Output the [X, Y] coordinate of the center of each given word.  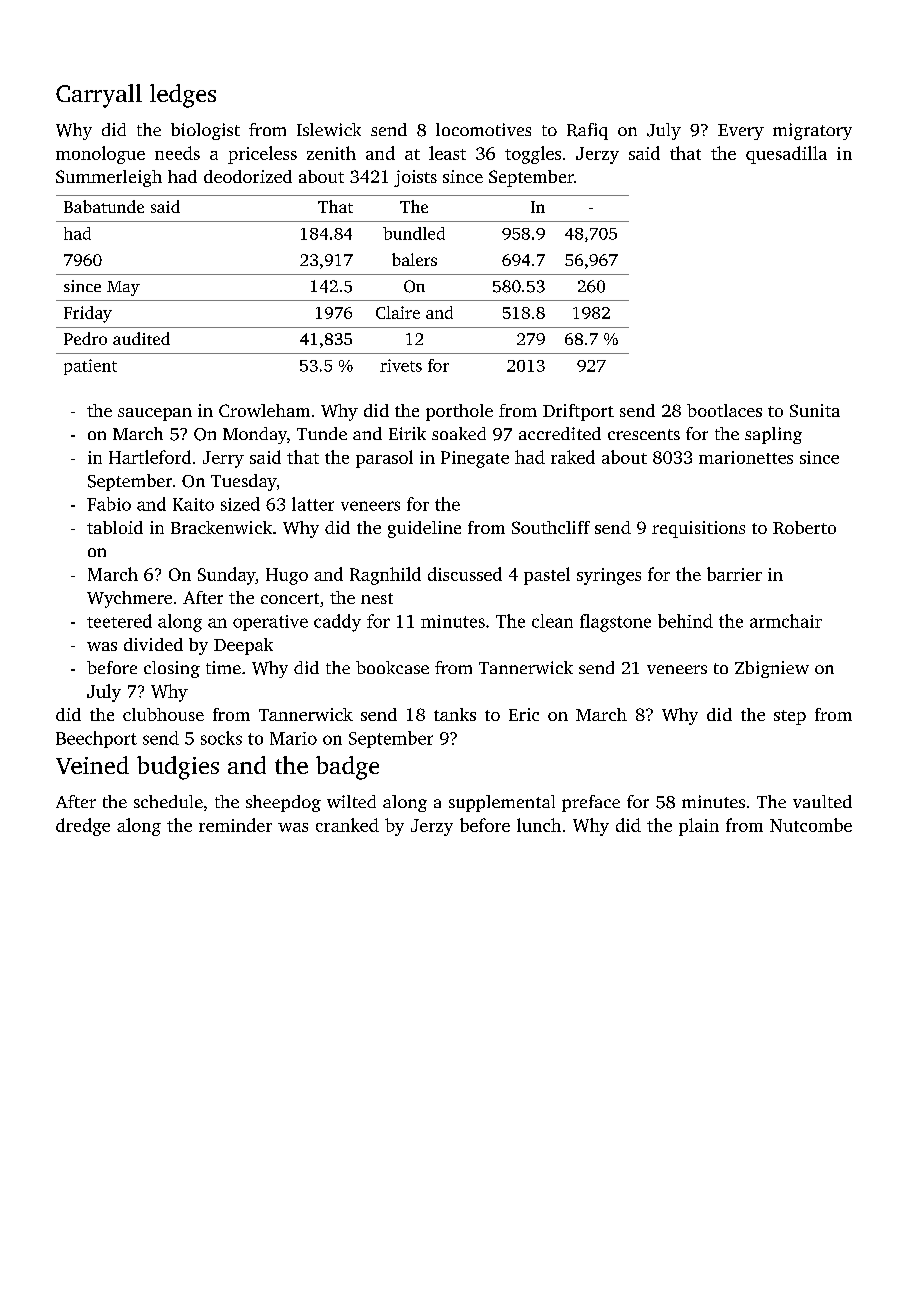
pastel [547, 576]
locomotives [483, 129]
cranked [347, 825]
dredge [83, 827]
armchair [786, 621]
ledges [183, 96]
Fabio [109, 504]
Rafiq [587, 131]
